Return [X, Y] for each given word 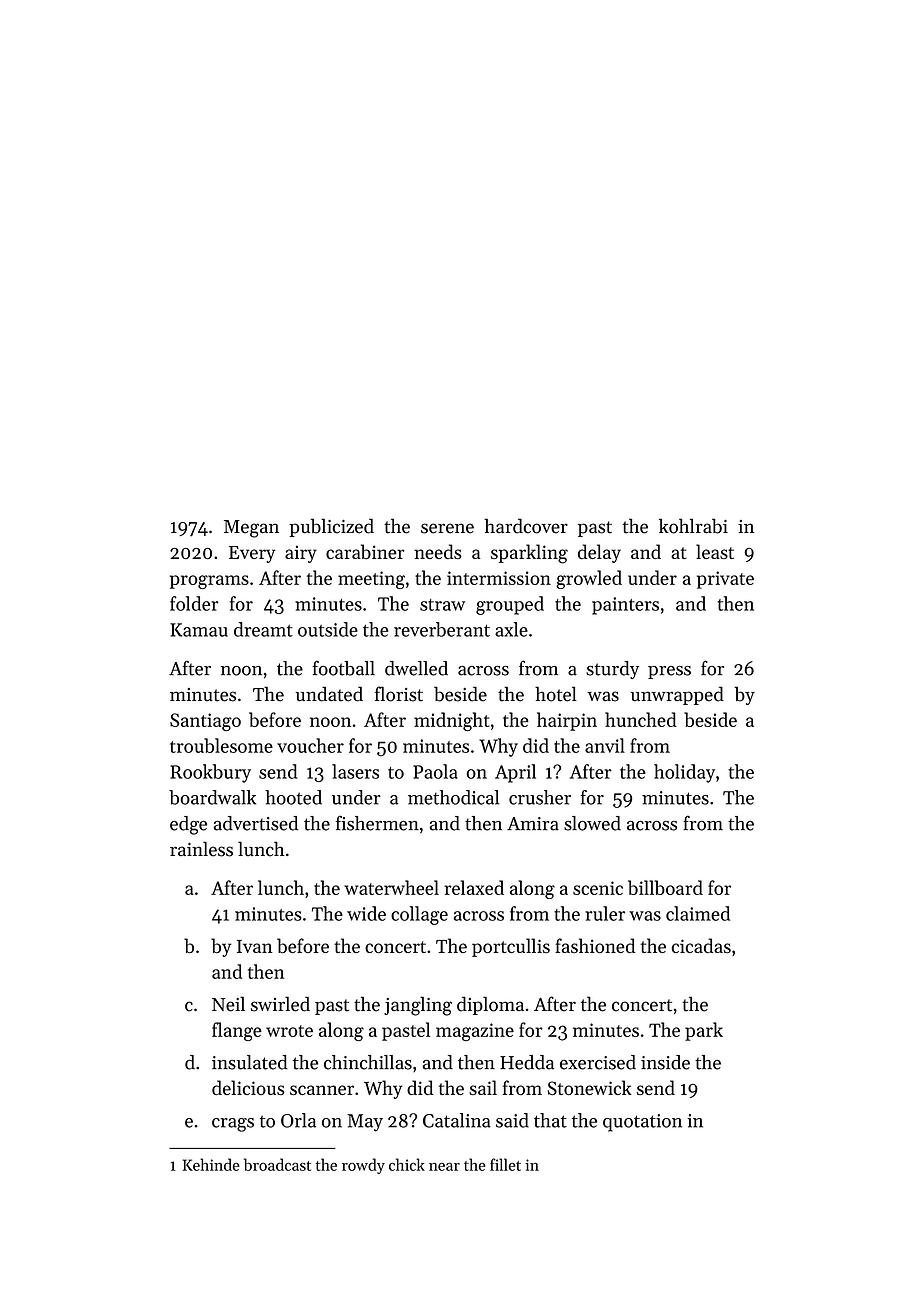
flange [237, 1031]
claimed [698, 913]
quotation [642, 1123]
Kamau [199, 630]
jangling [418, 1006]
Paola [435, 771]
